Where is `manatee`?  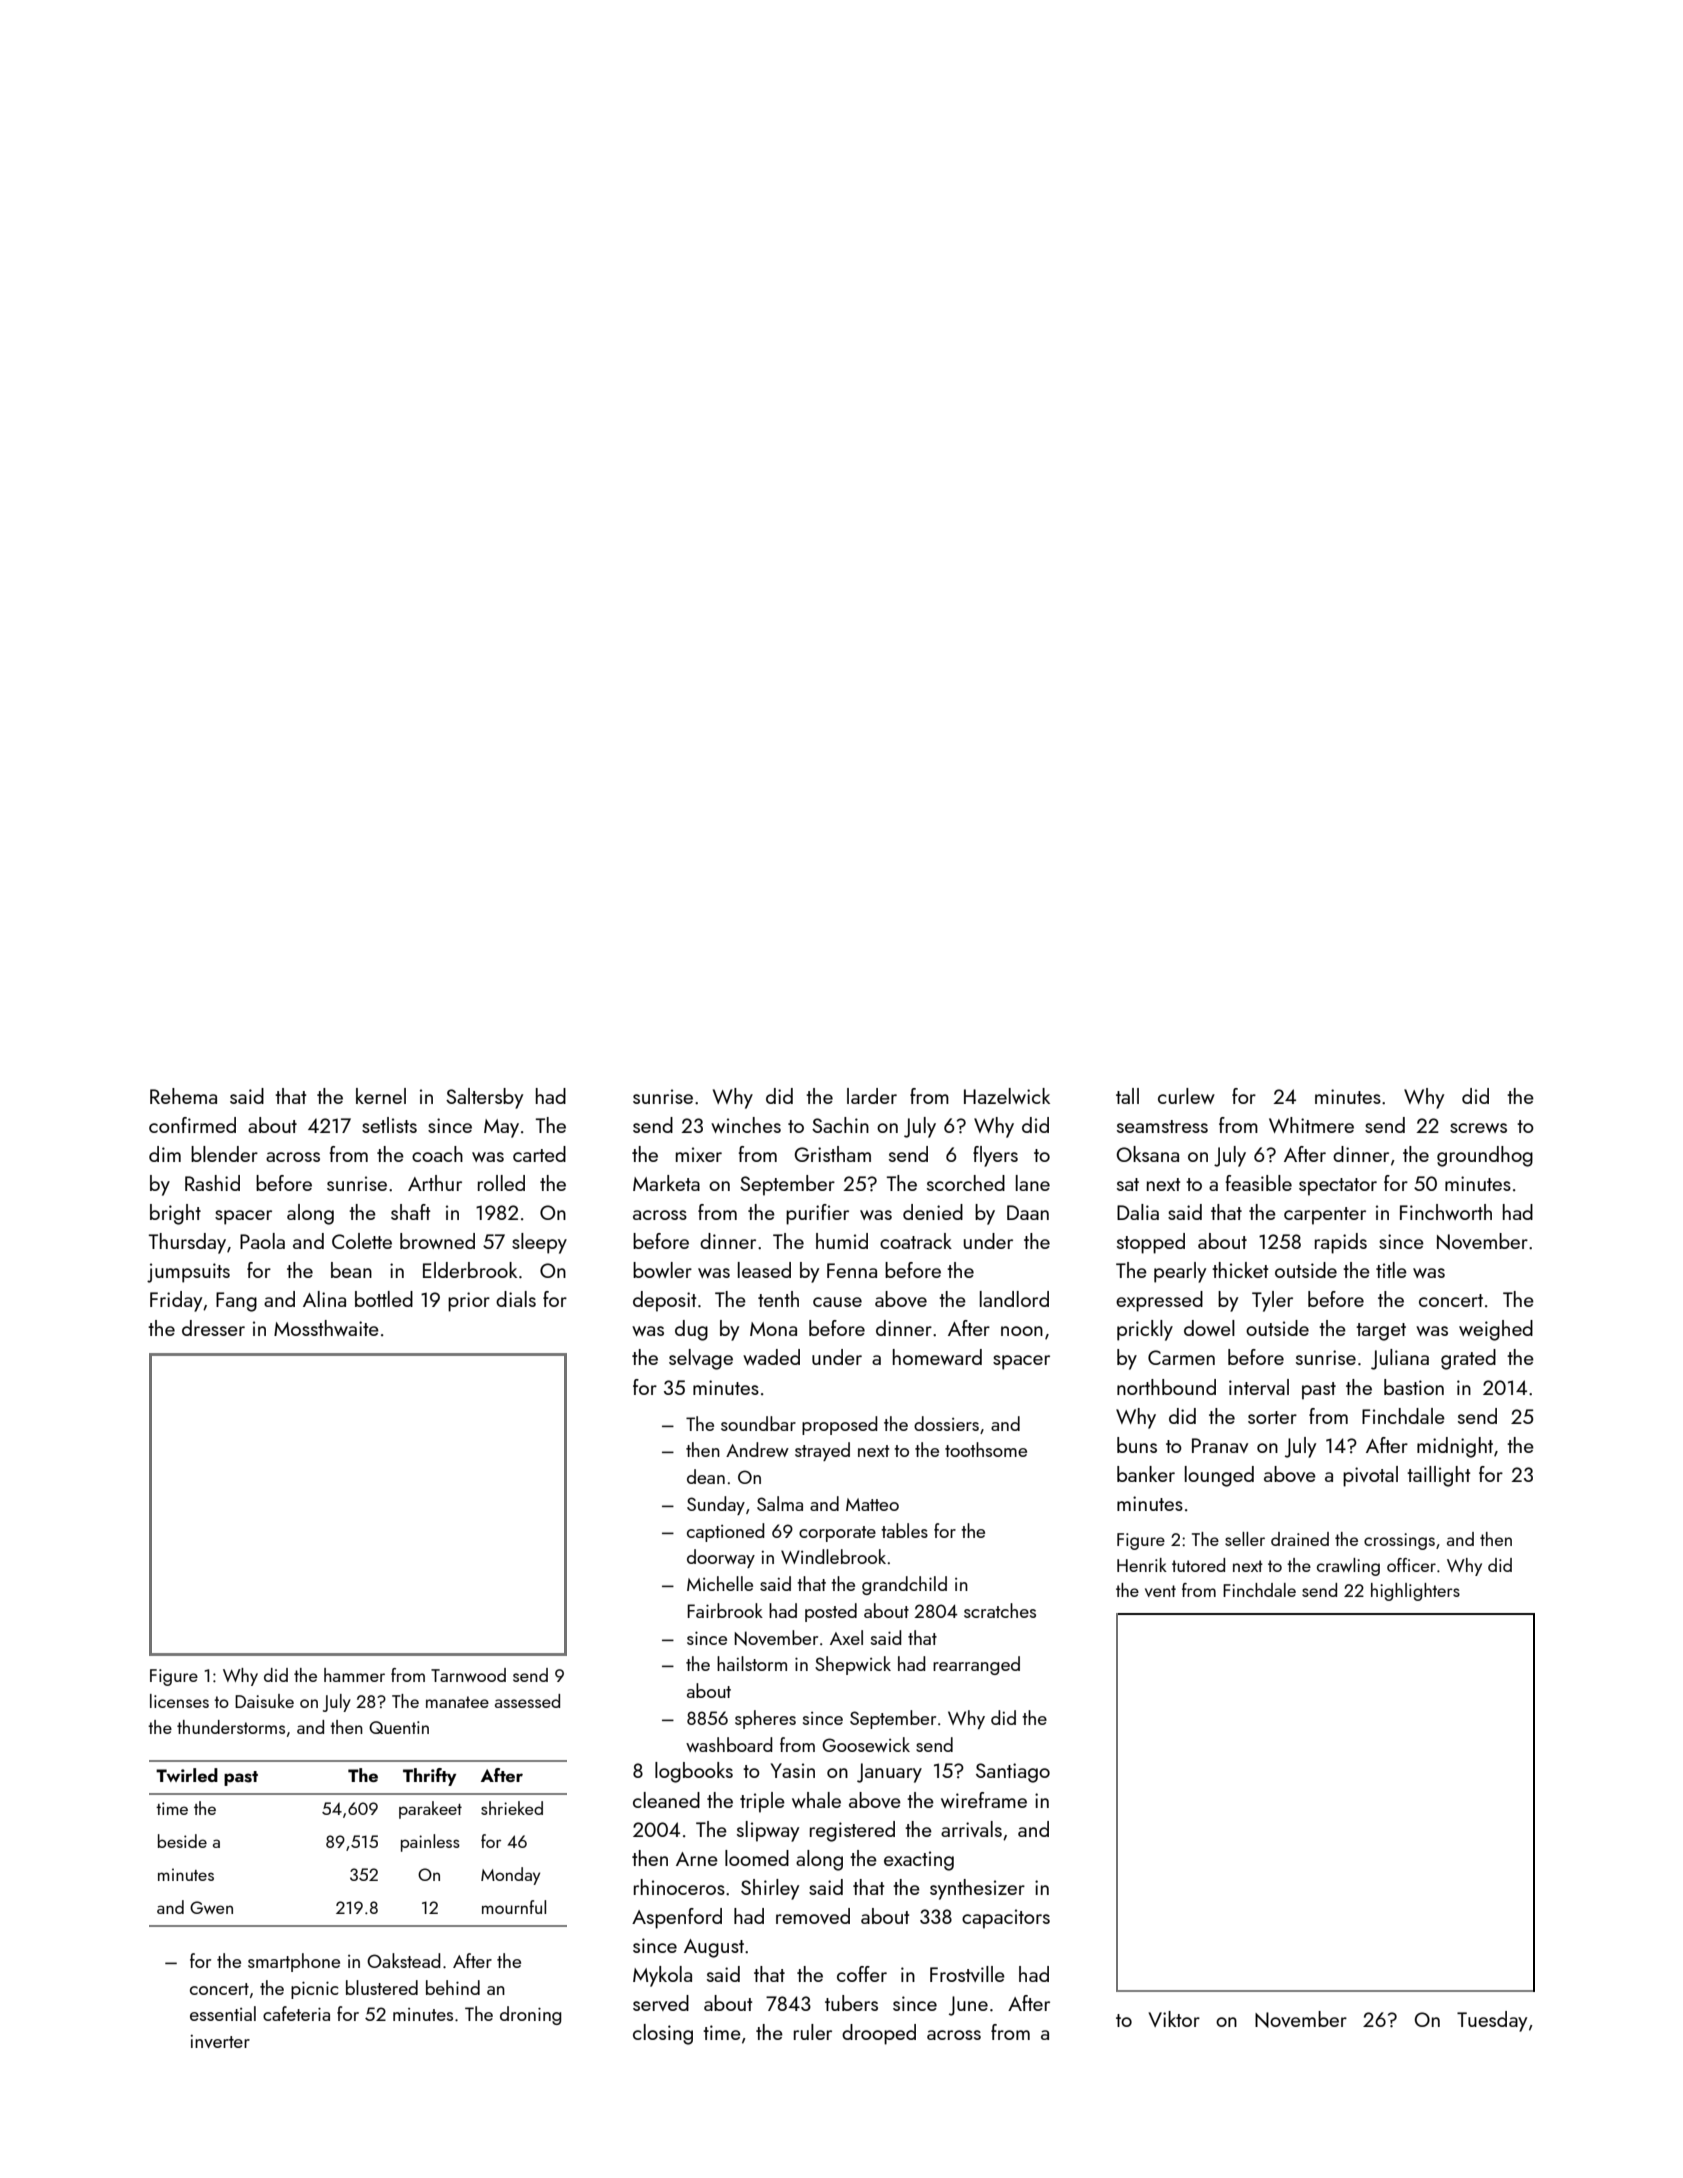 manatee is located at coordinates (457, 1702).
